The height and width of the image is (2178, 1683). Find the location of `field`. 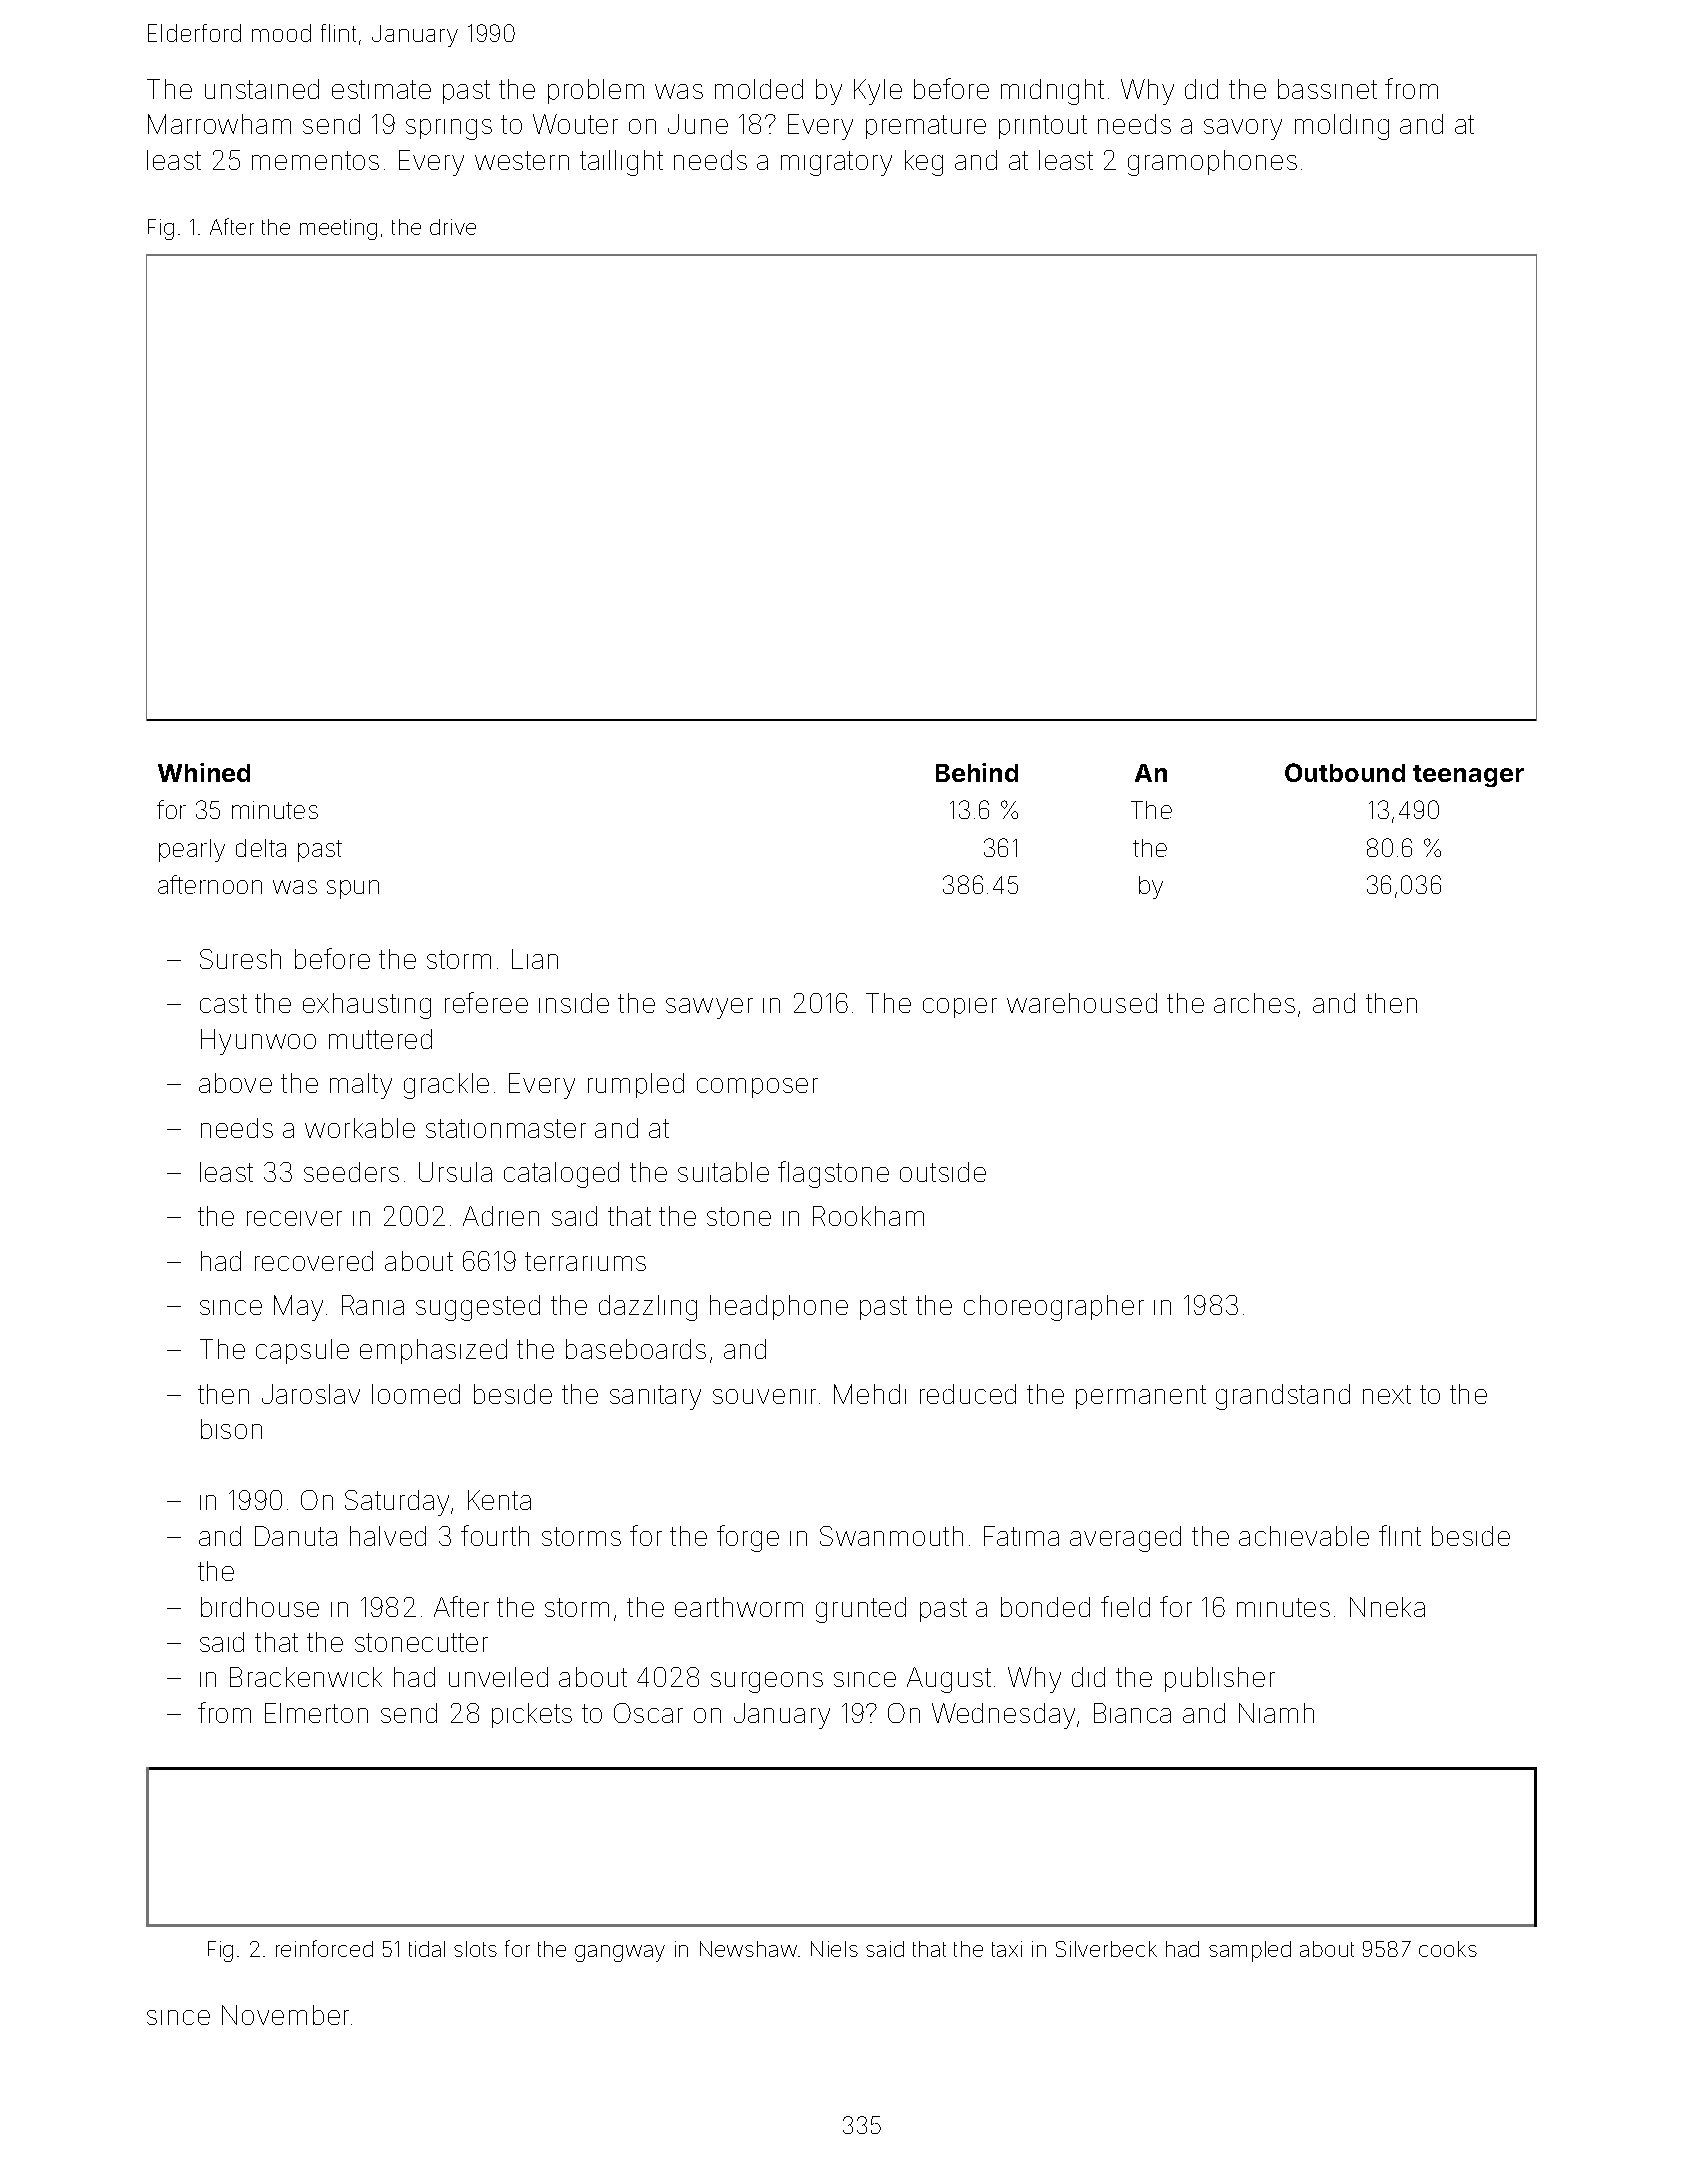

field is located at coordinates (1125, 1606).
